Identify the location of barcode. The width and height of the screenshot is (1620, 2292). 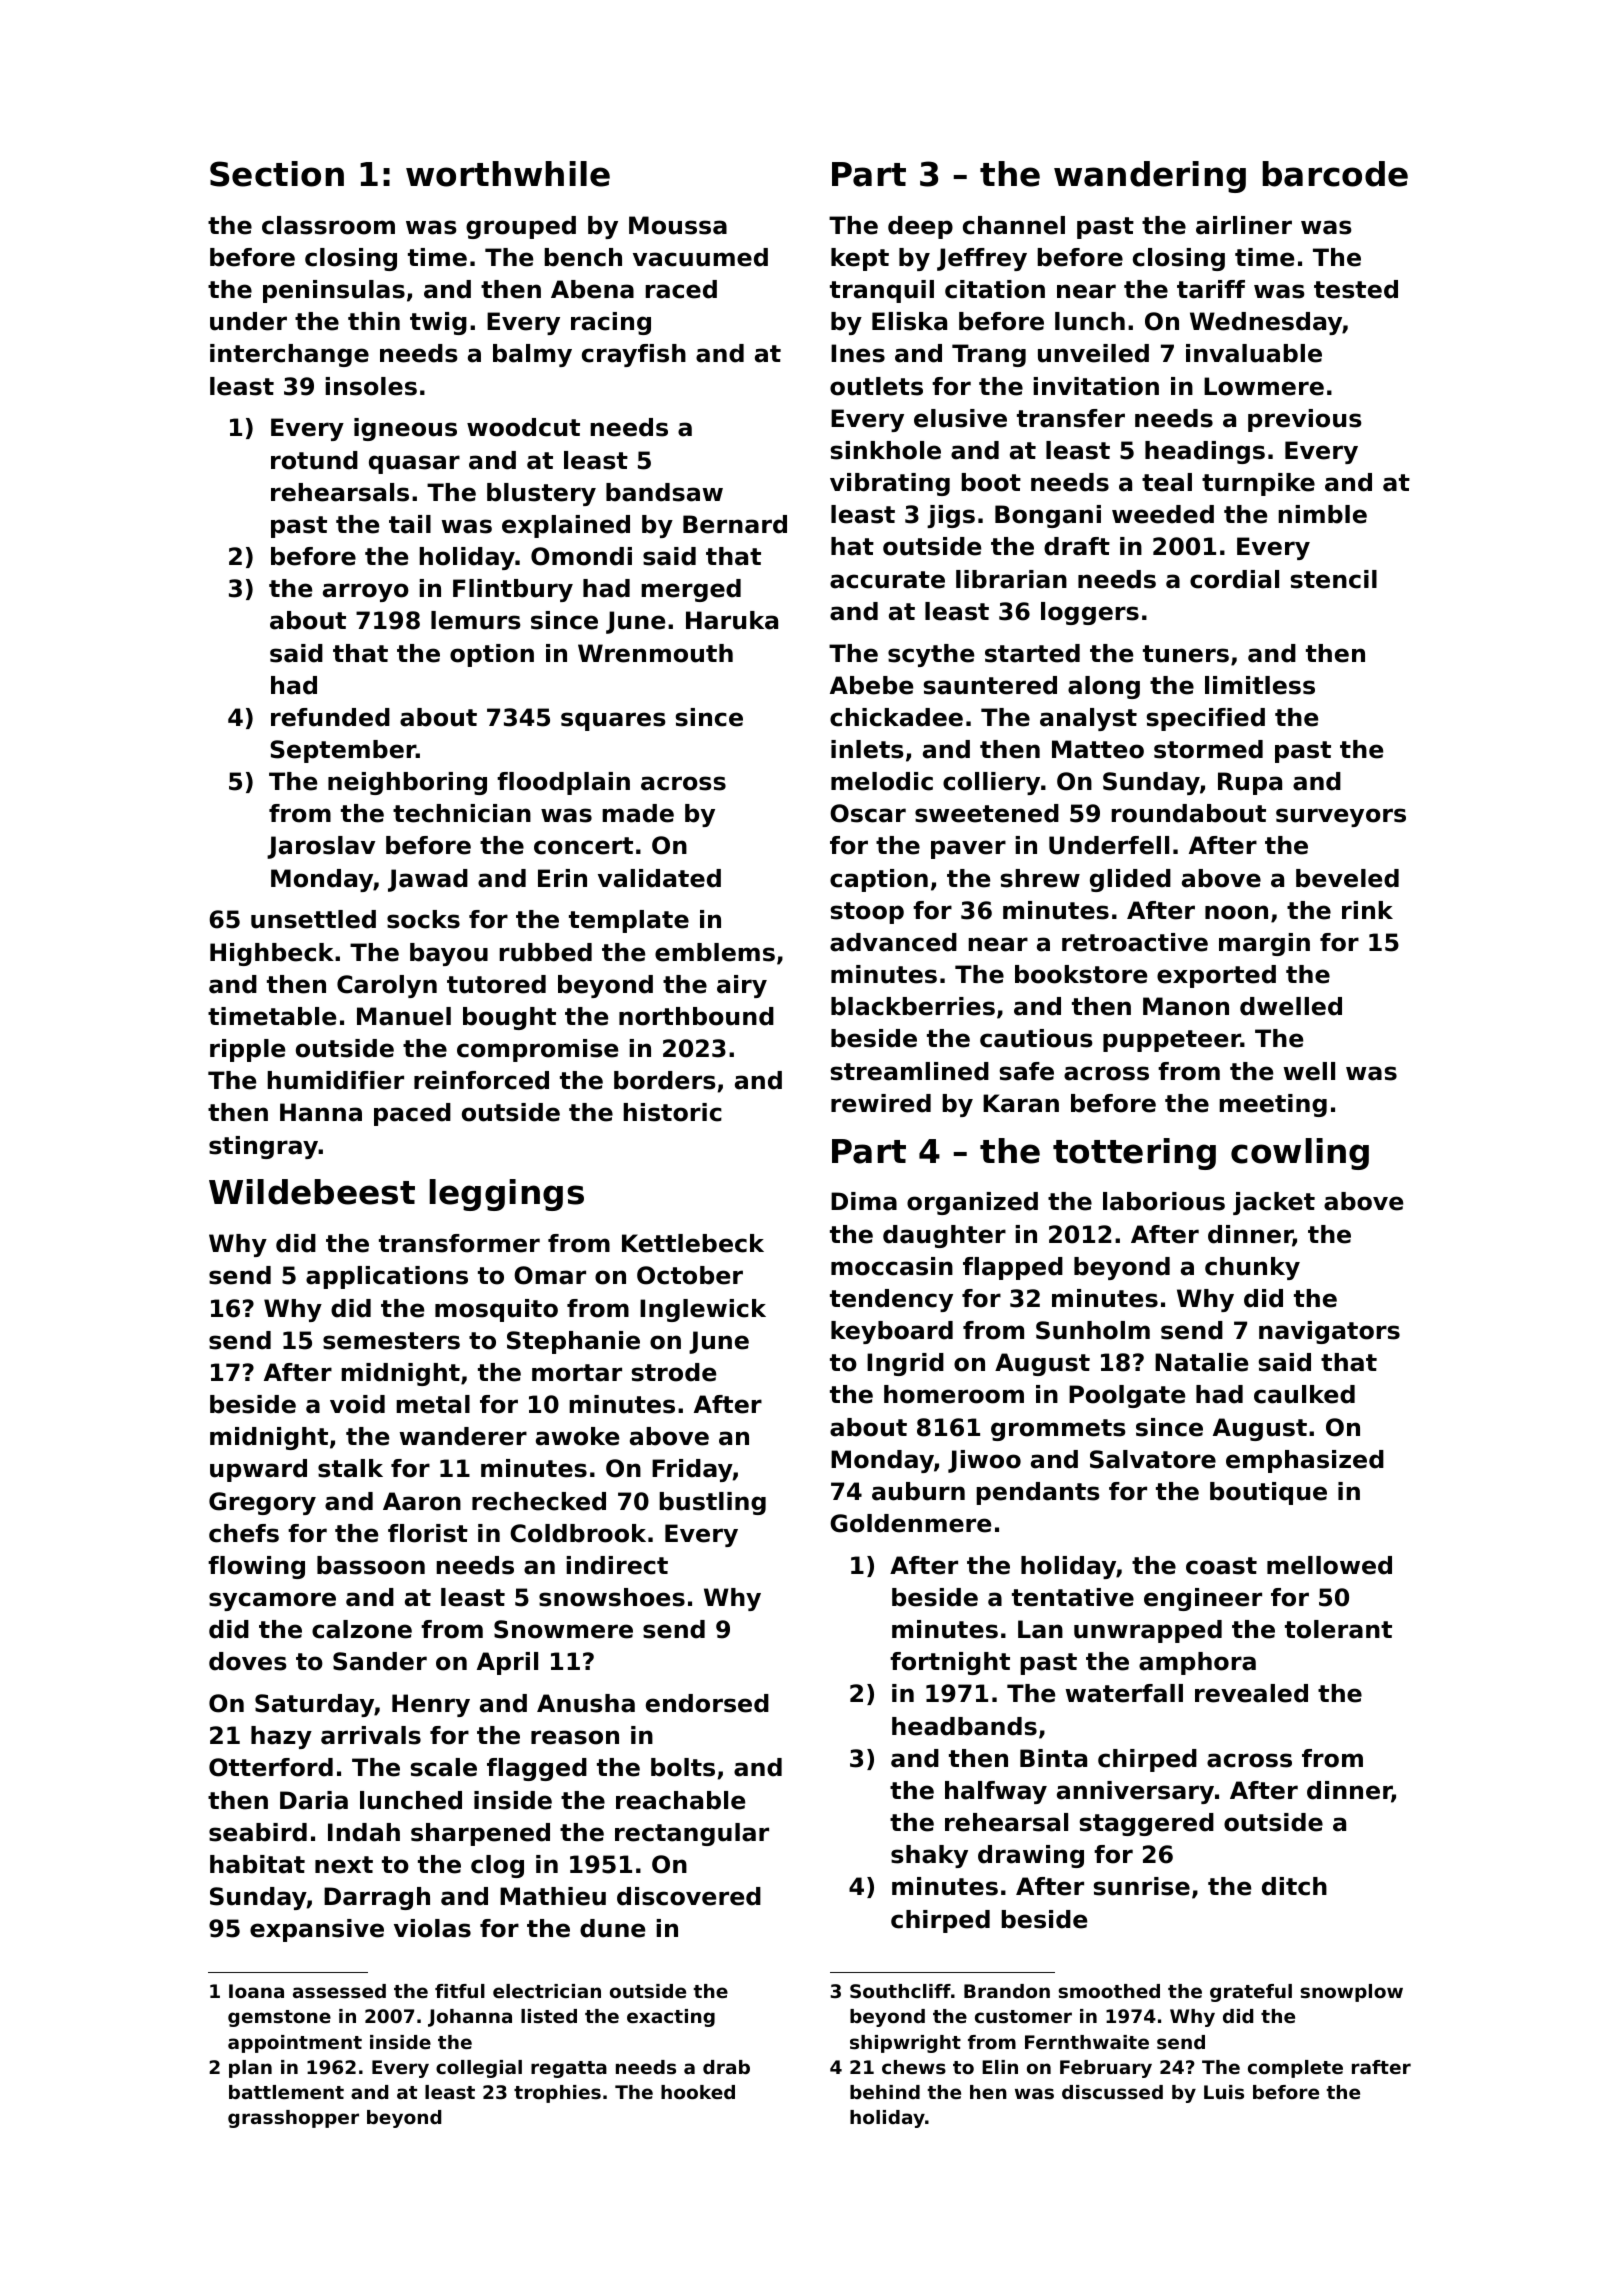
(1335, 174).
